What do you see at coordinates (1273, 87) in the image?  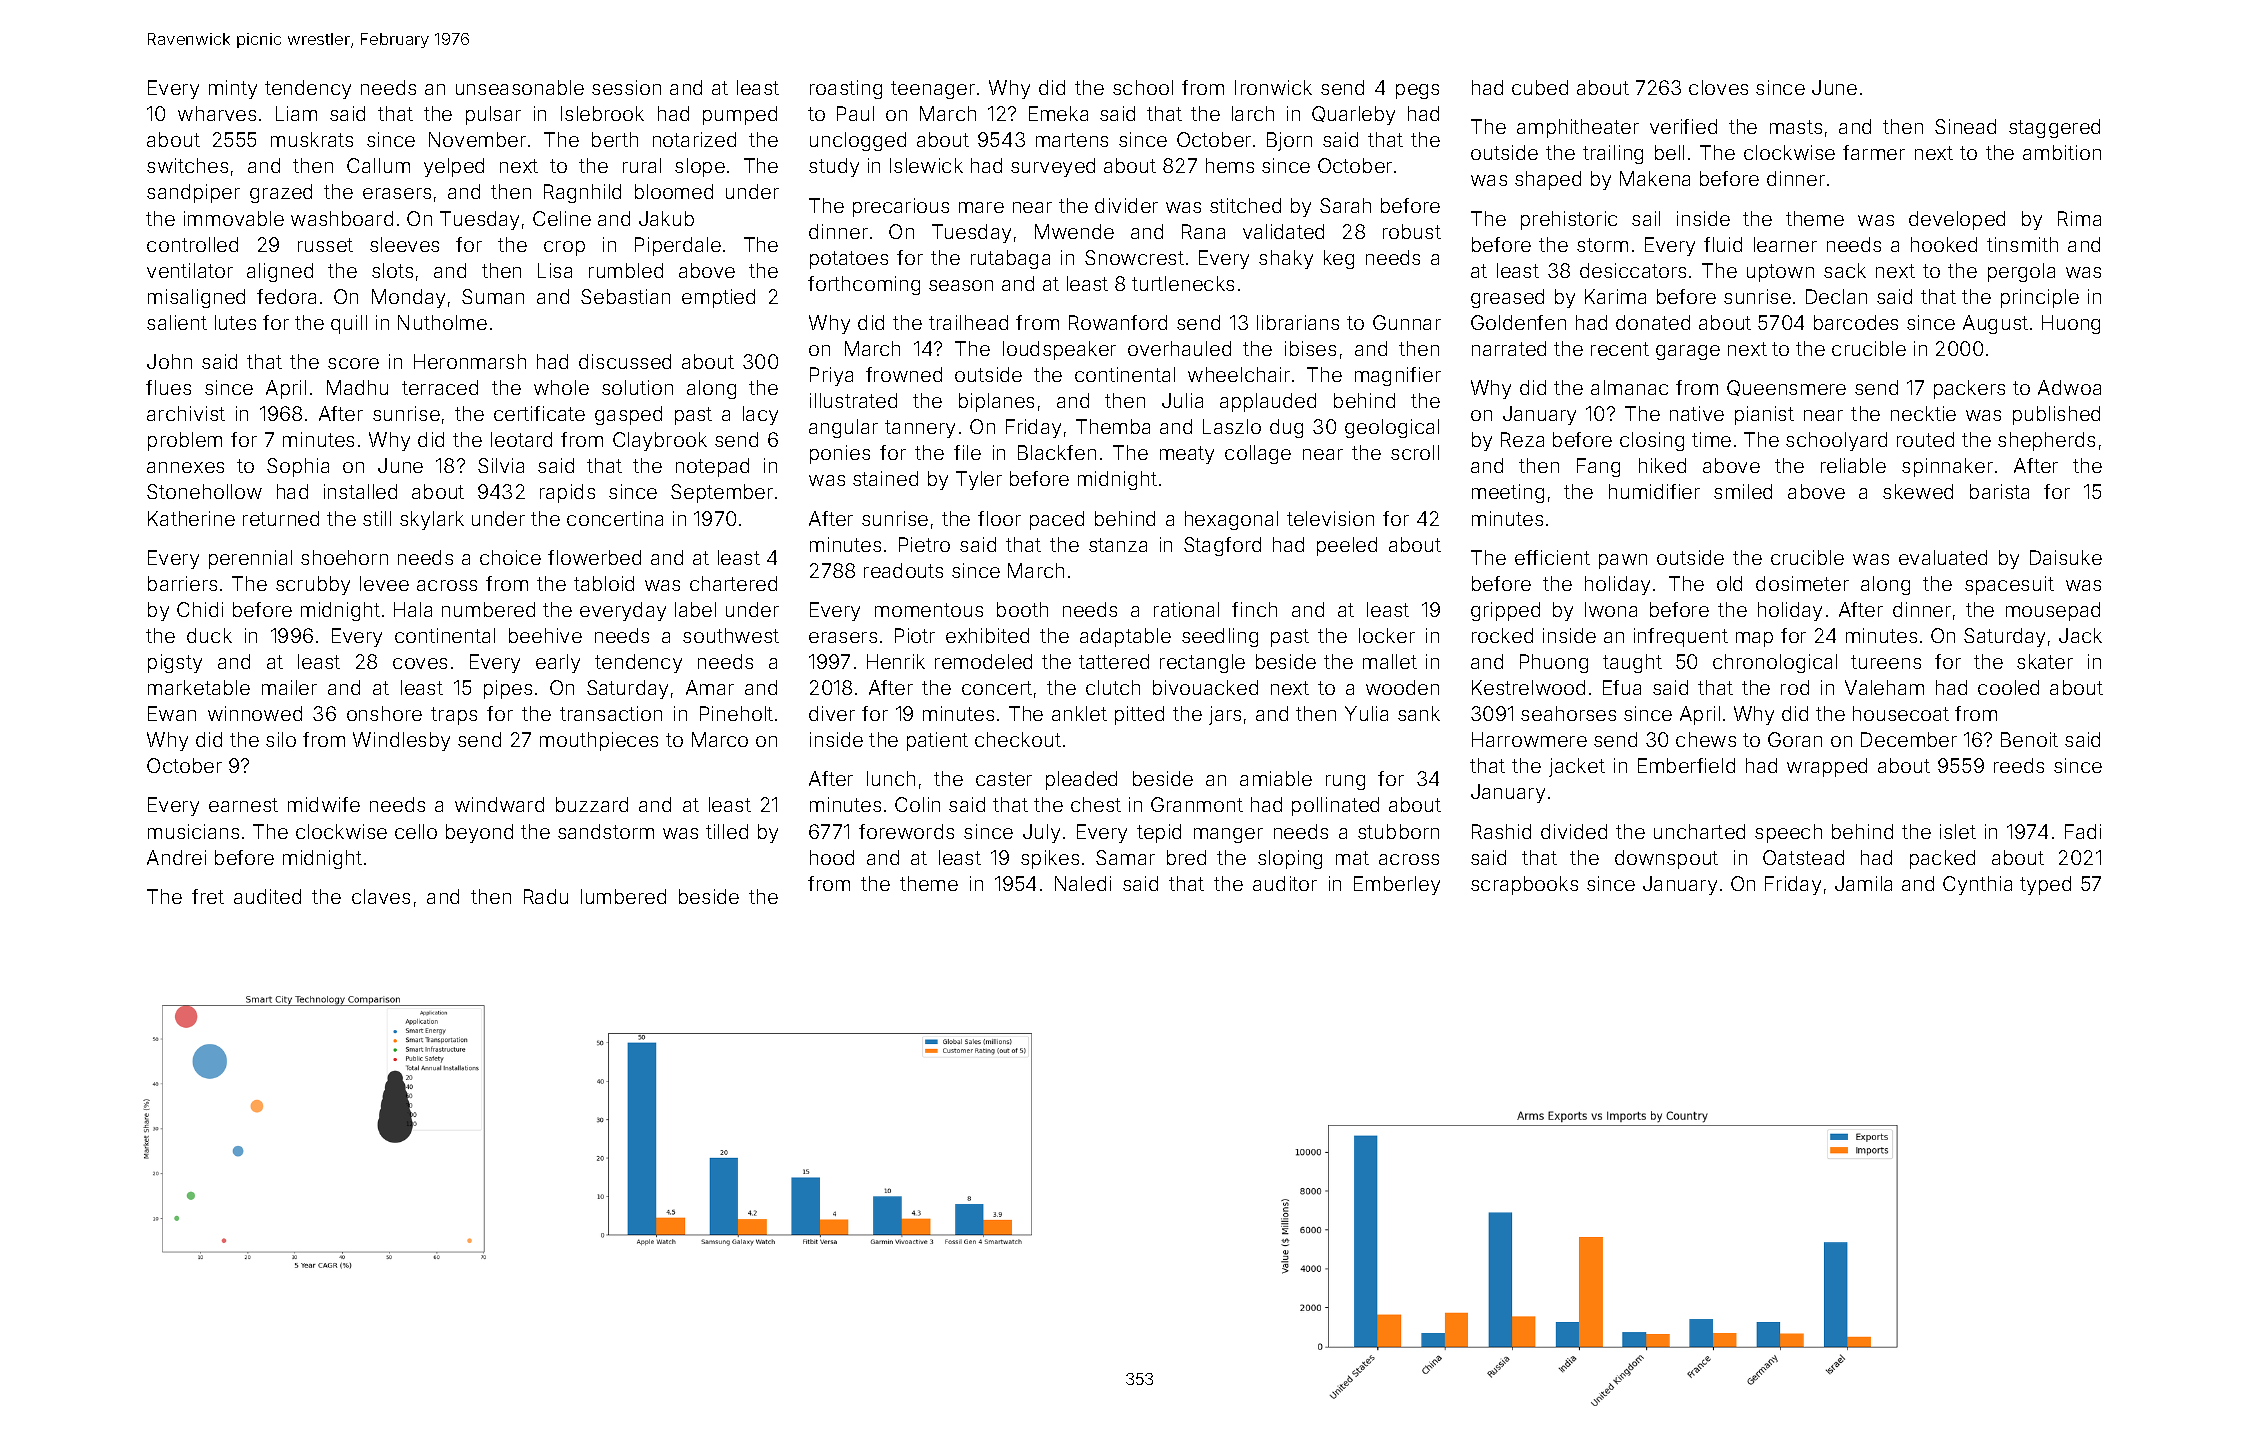 I see `Ironwick` at bounding box center [1273, 87].
